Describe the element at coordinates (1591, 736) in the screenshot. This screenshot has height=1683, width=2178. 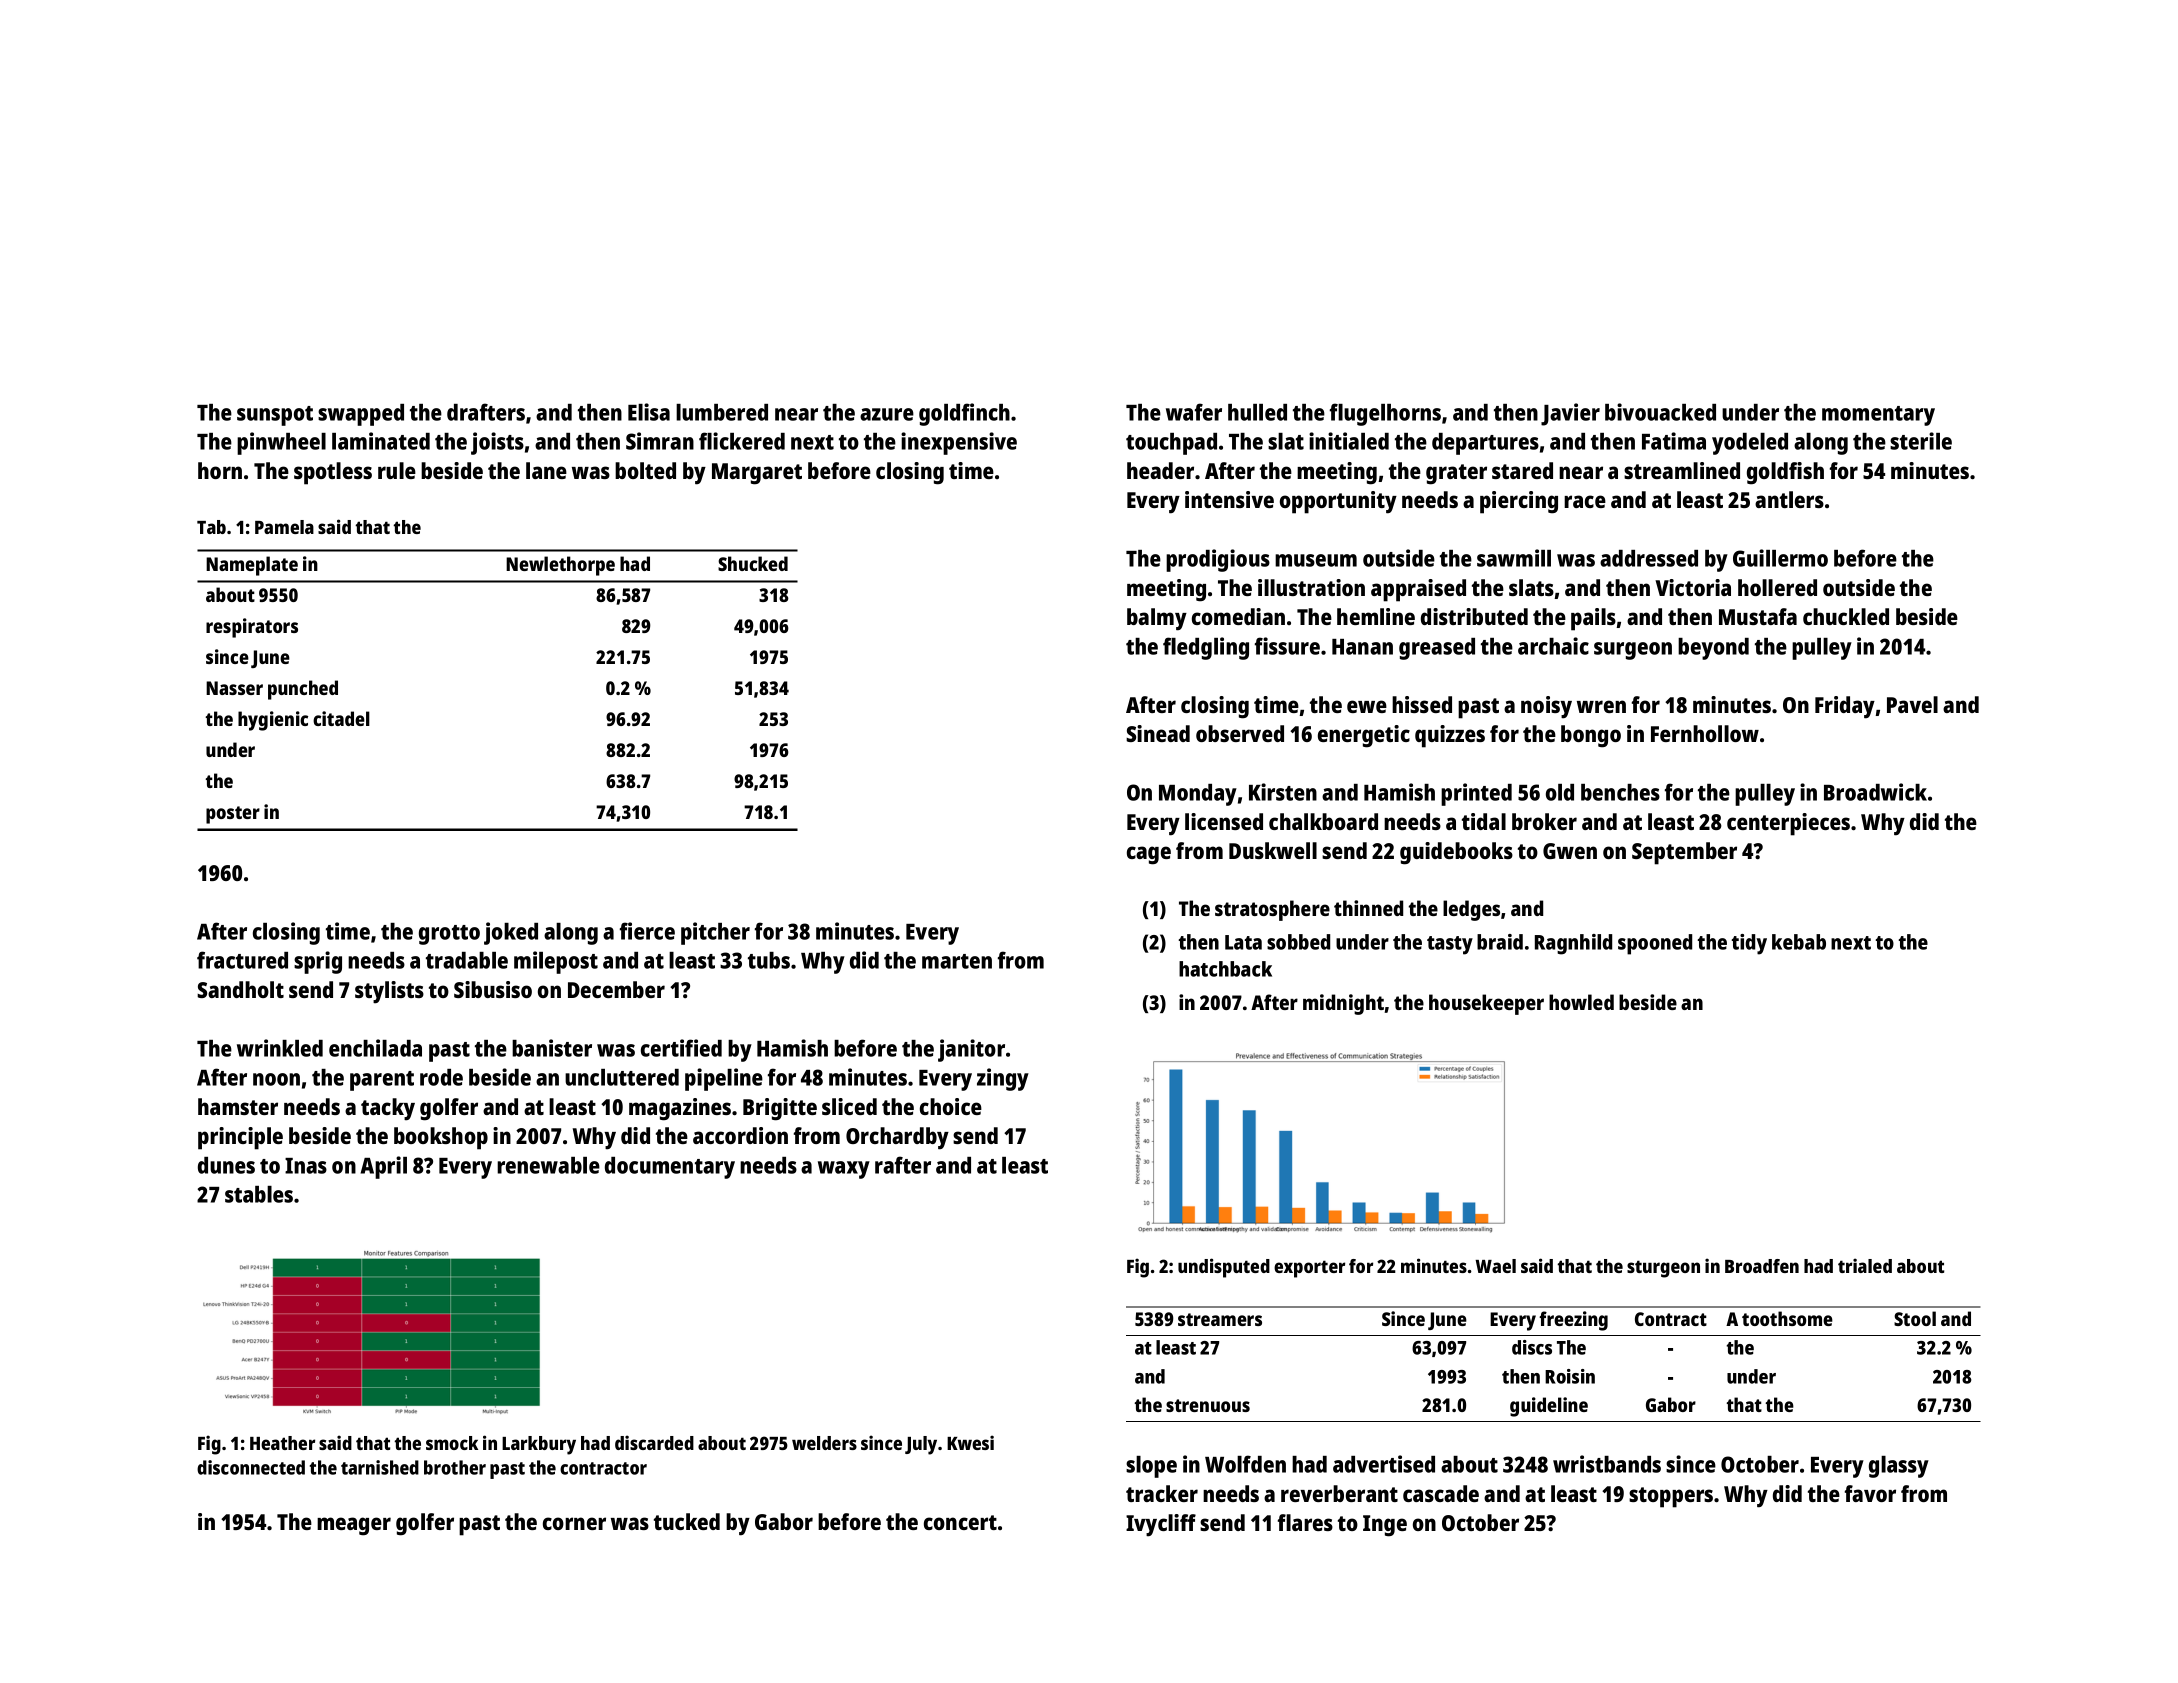
I see `bongo` at that location.
